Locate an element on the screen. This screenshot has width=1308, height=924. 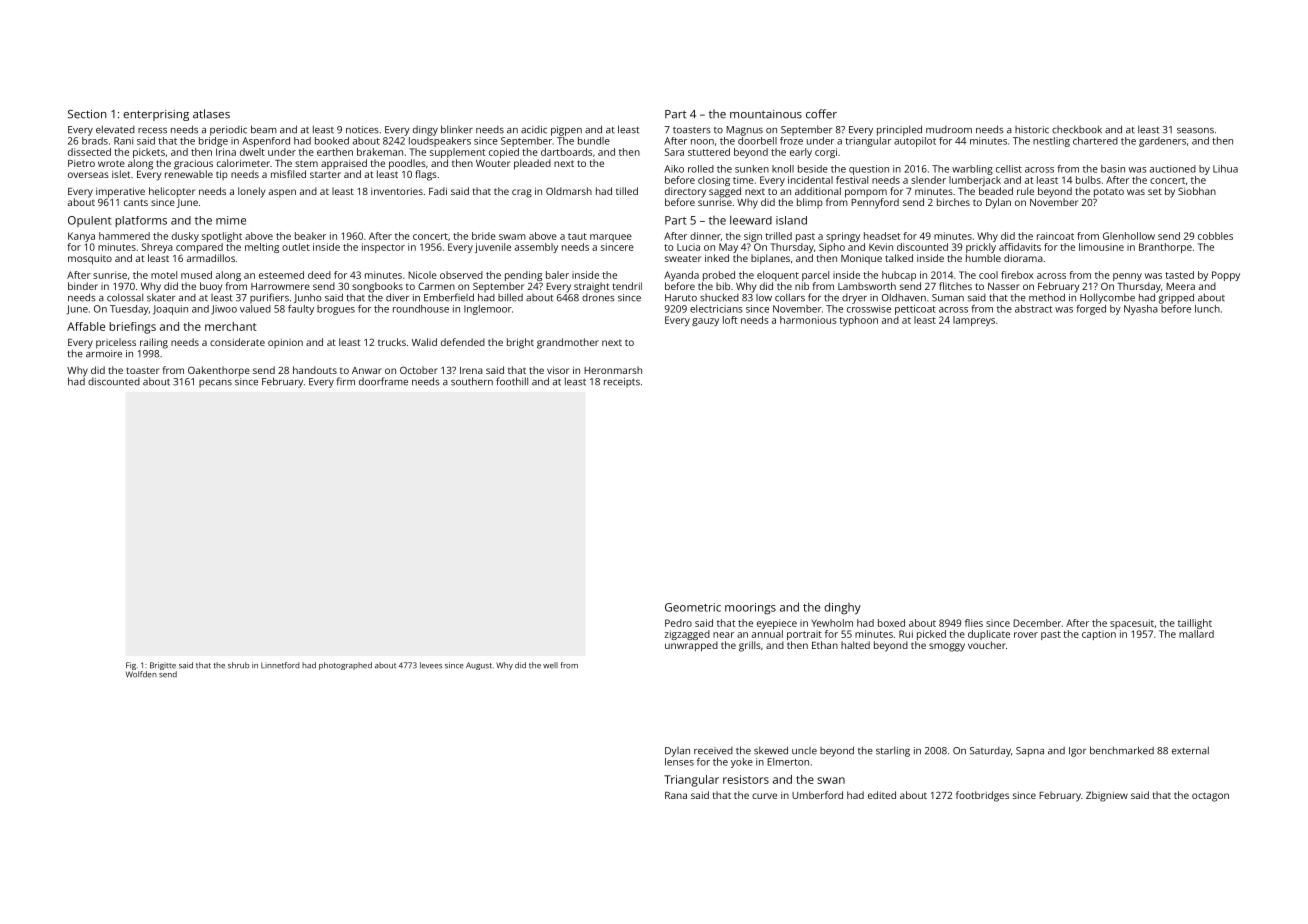
Geometric is located at coordinates (693, 607).
